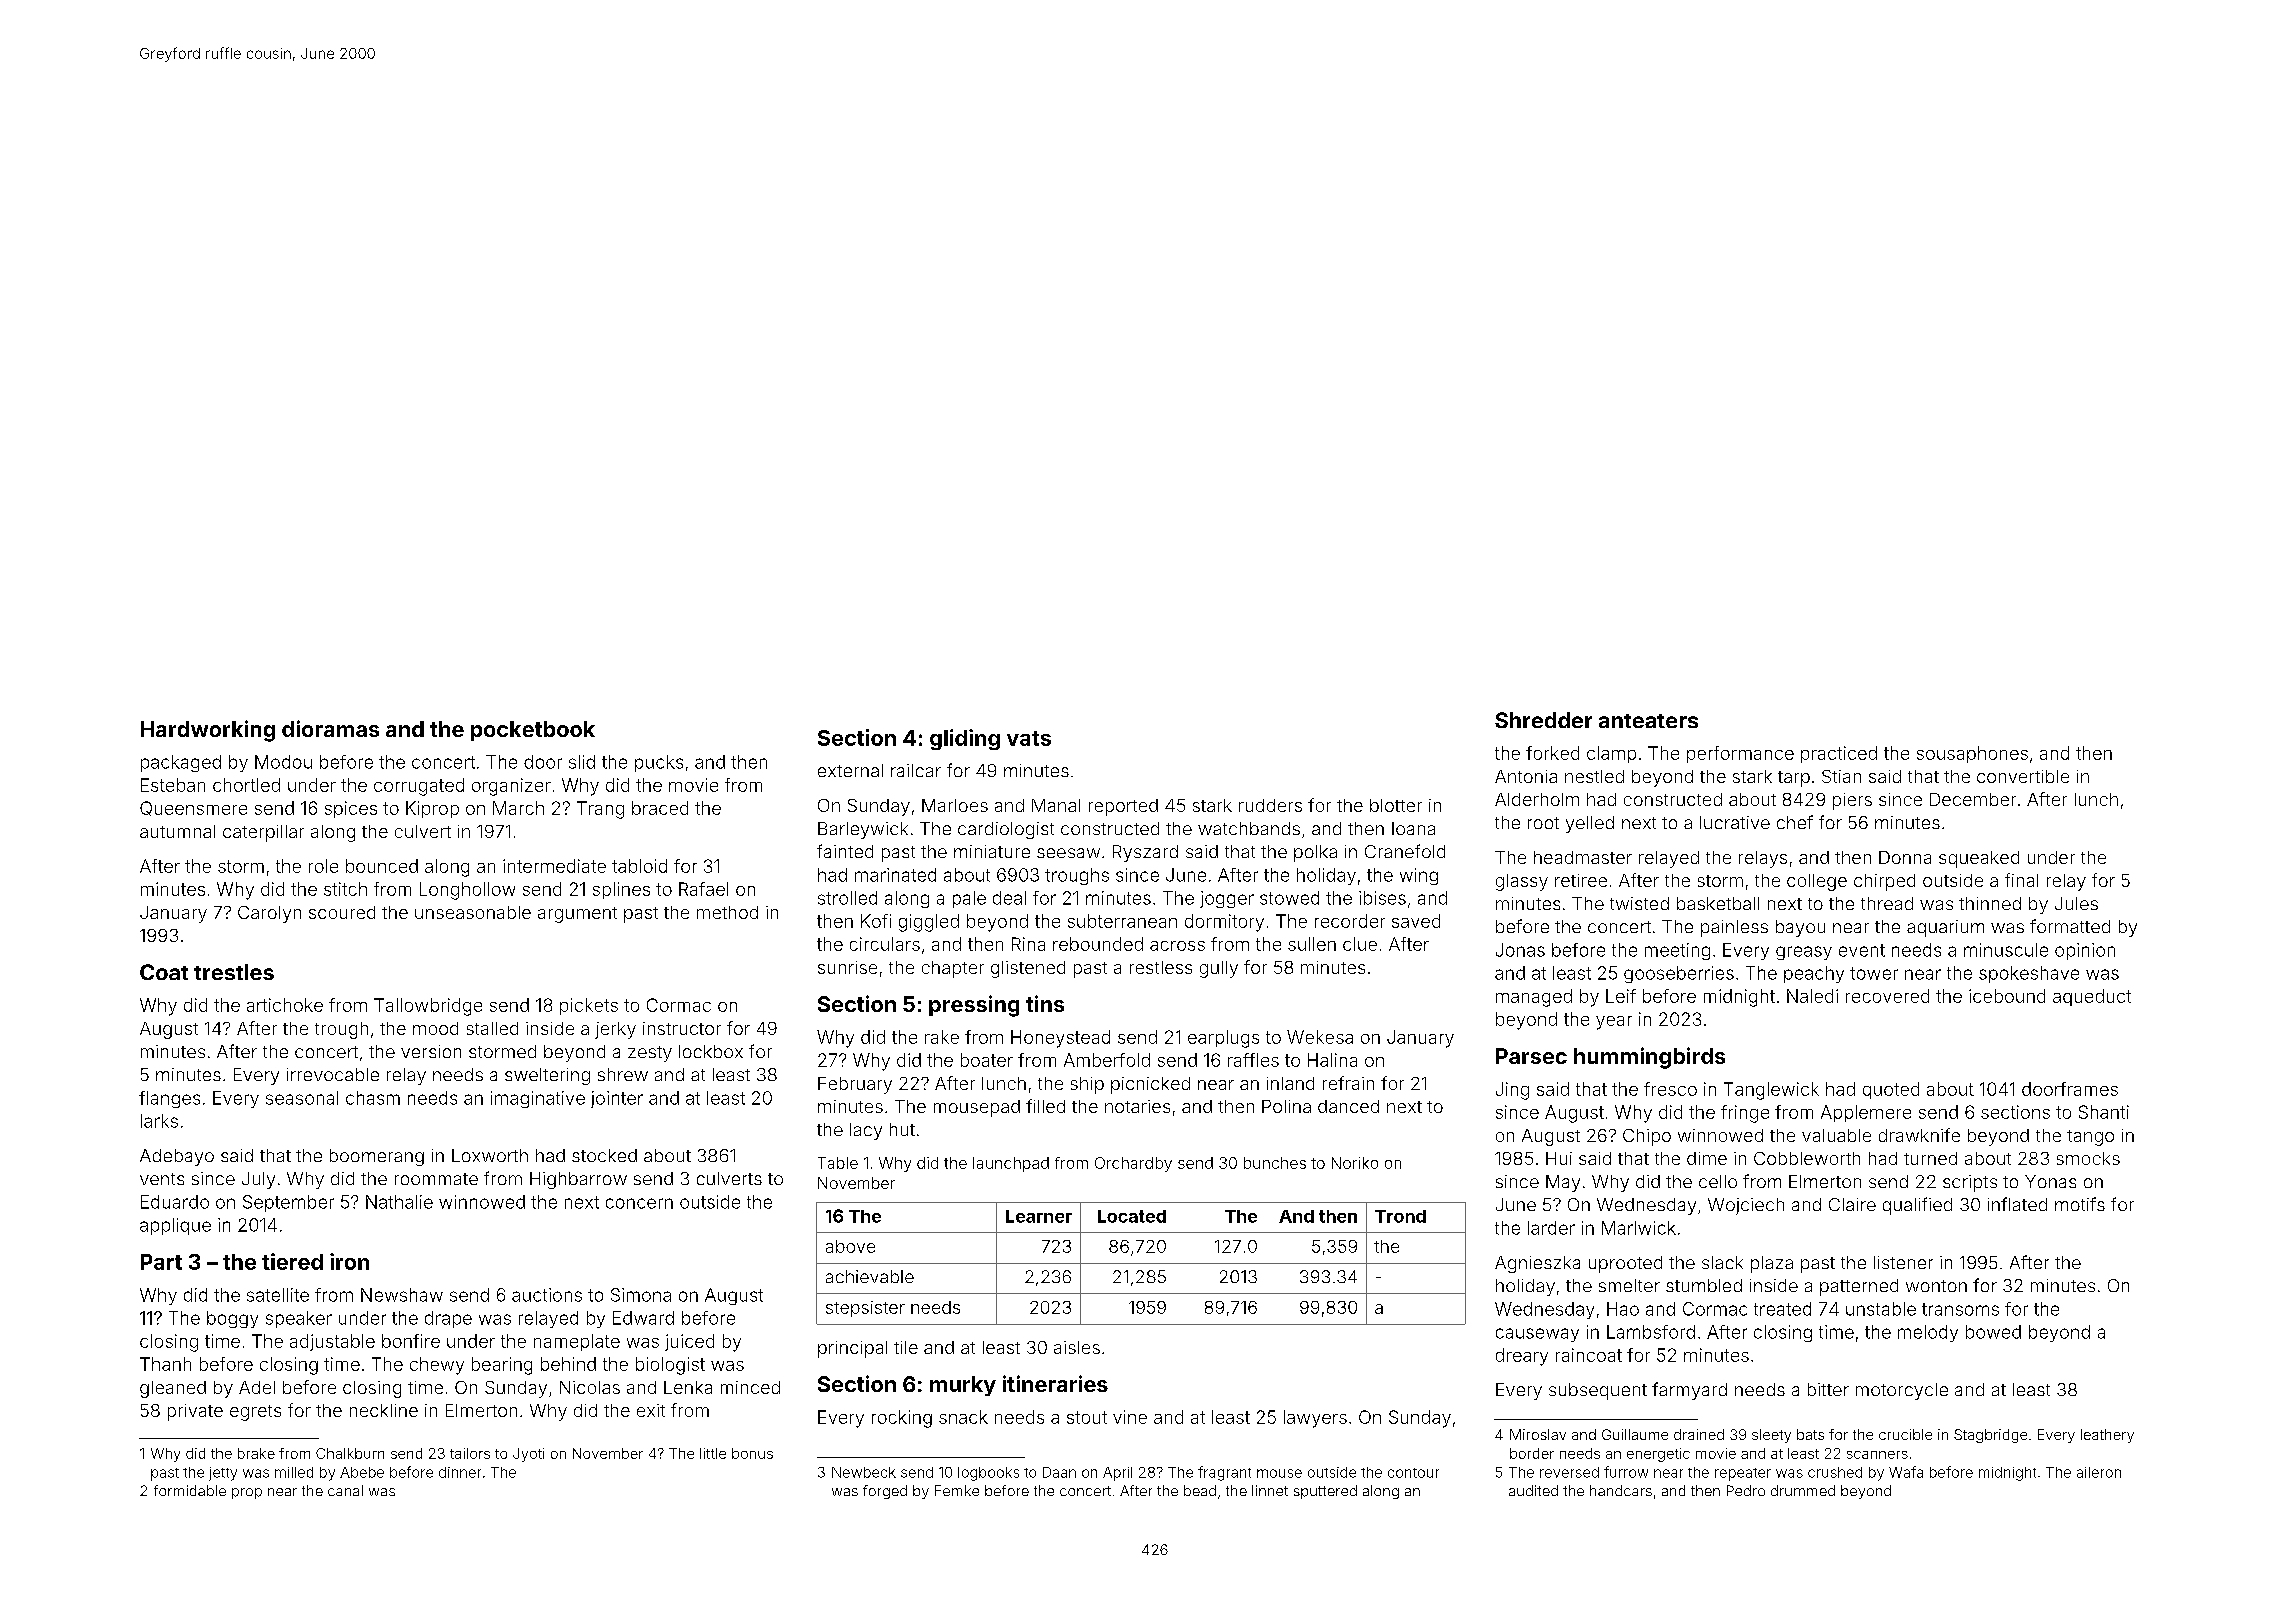  What do you see at coordinates (333, 1074) in the screenshot?
I see `irrevocable` at bounding box center [333, 1074].
